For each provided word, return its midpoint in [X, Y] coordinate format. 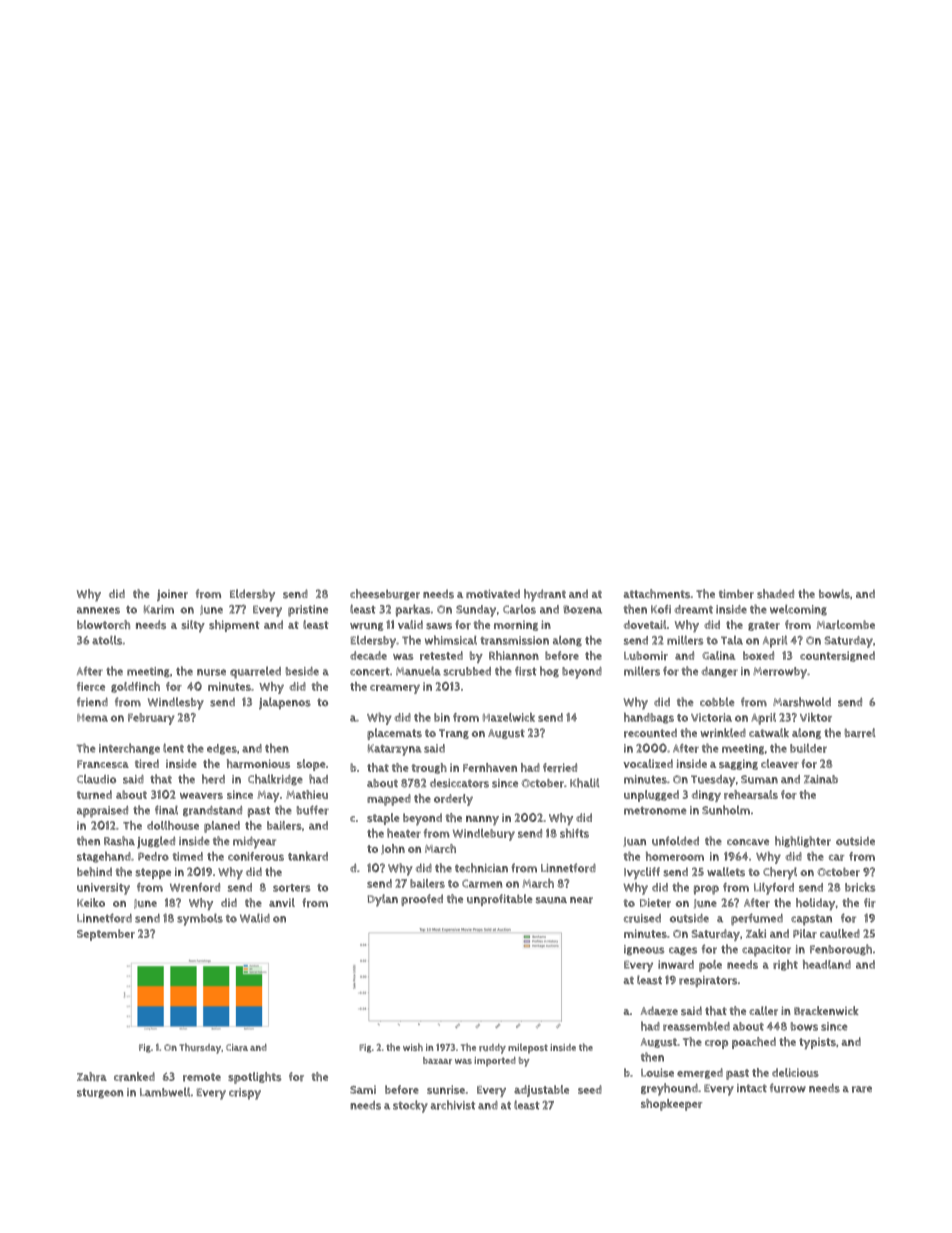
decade [368, 655]
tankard [308, 856]
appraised [102, 812]
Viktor [816, 717]
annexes [98, 610]
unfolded [675, 841]
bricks [860, 887]
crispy [245, 1094]
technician [481, 868]
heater [404, 833]
